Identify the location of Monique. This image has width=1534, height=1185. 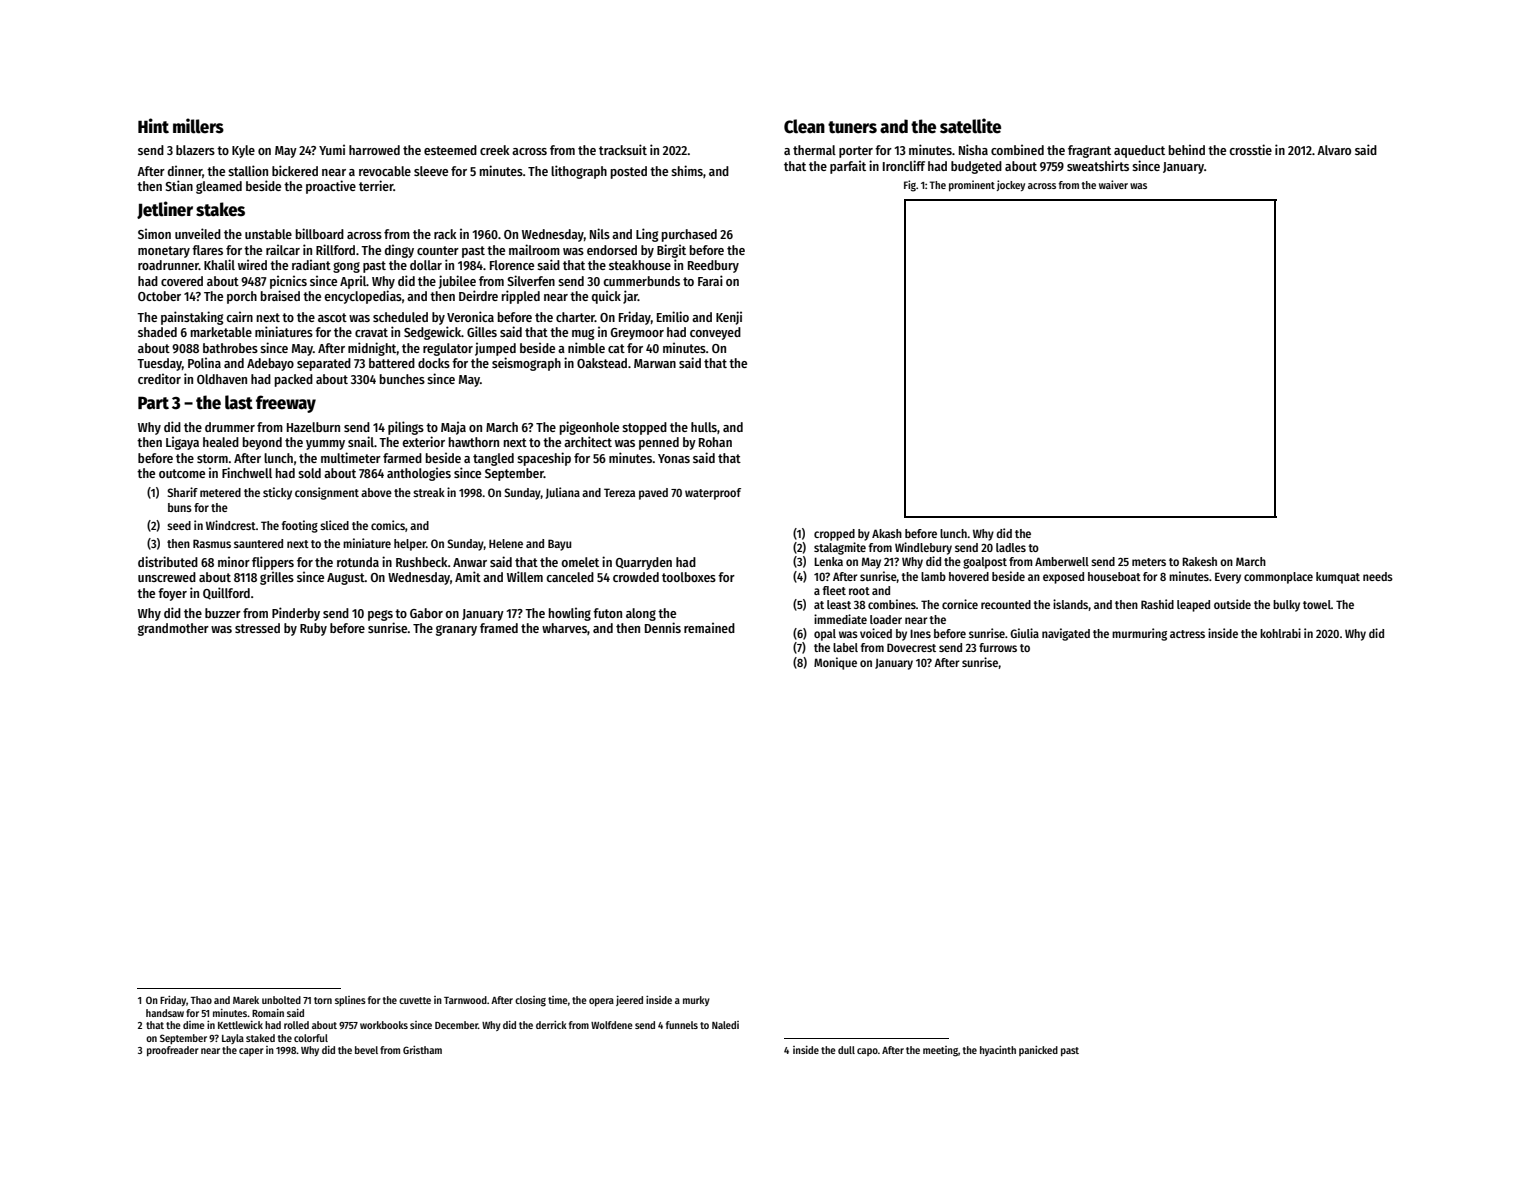
(835, 663).
